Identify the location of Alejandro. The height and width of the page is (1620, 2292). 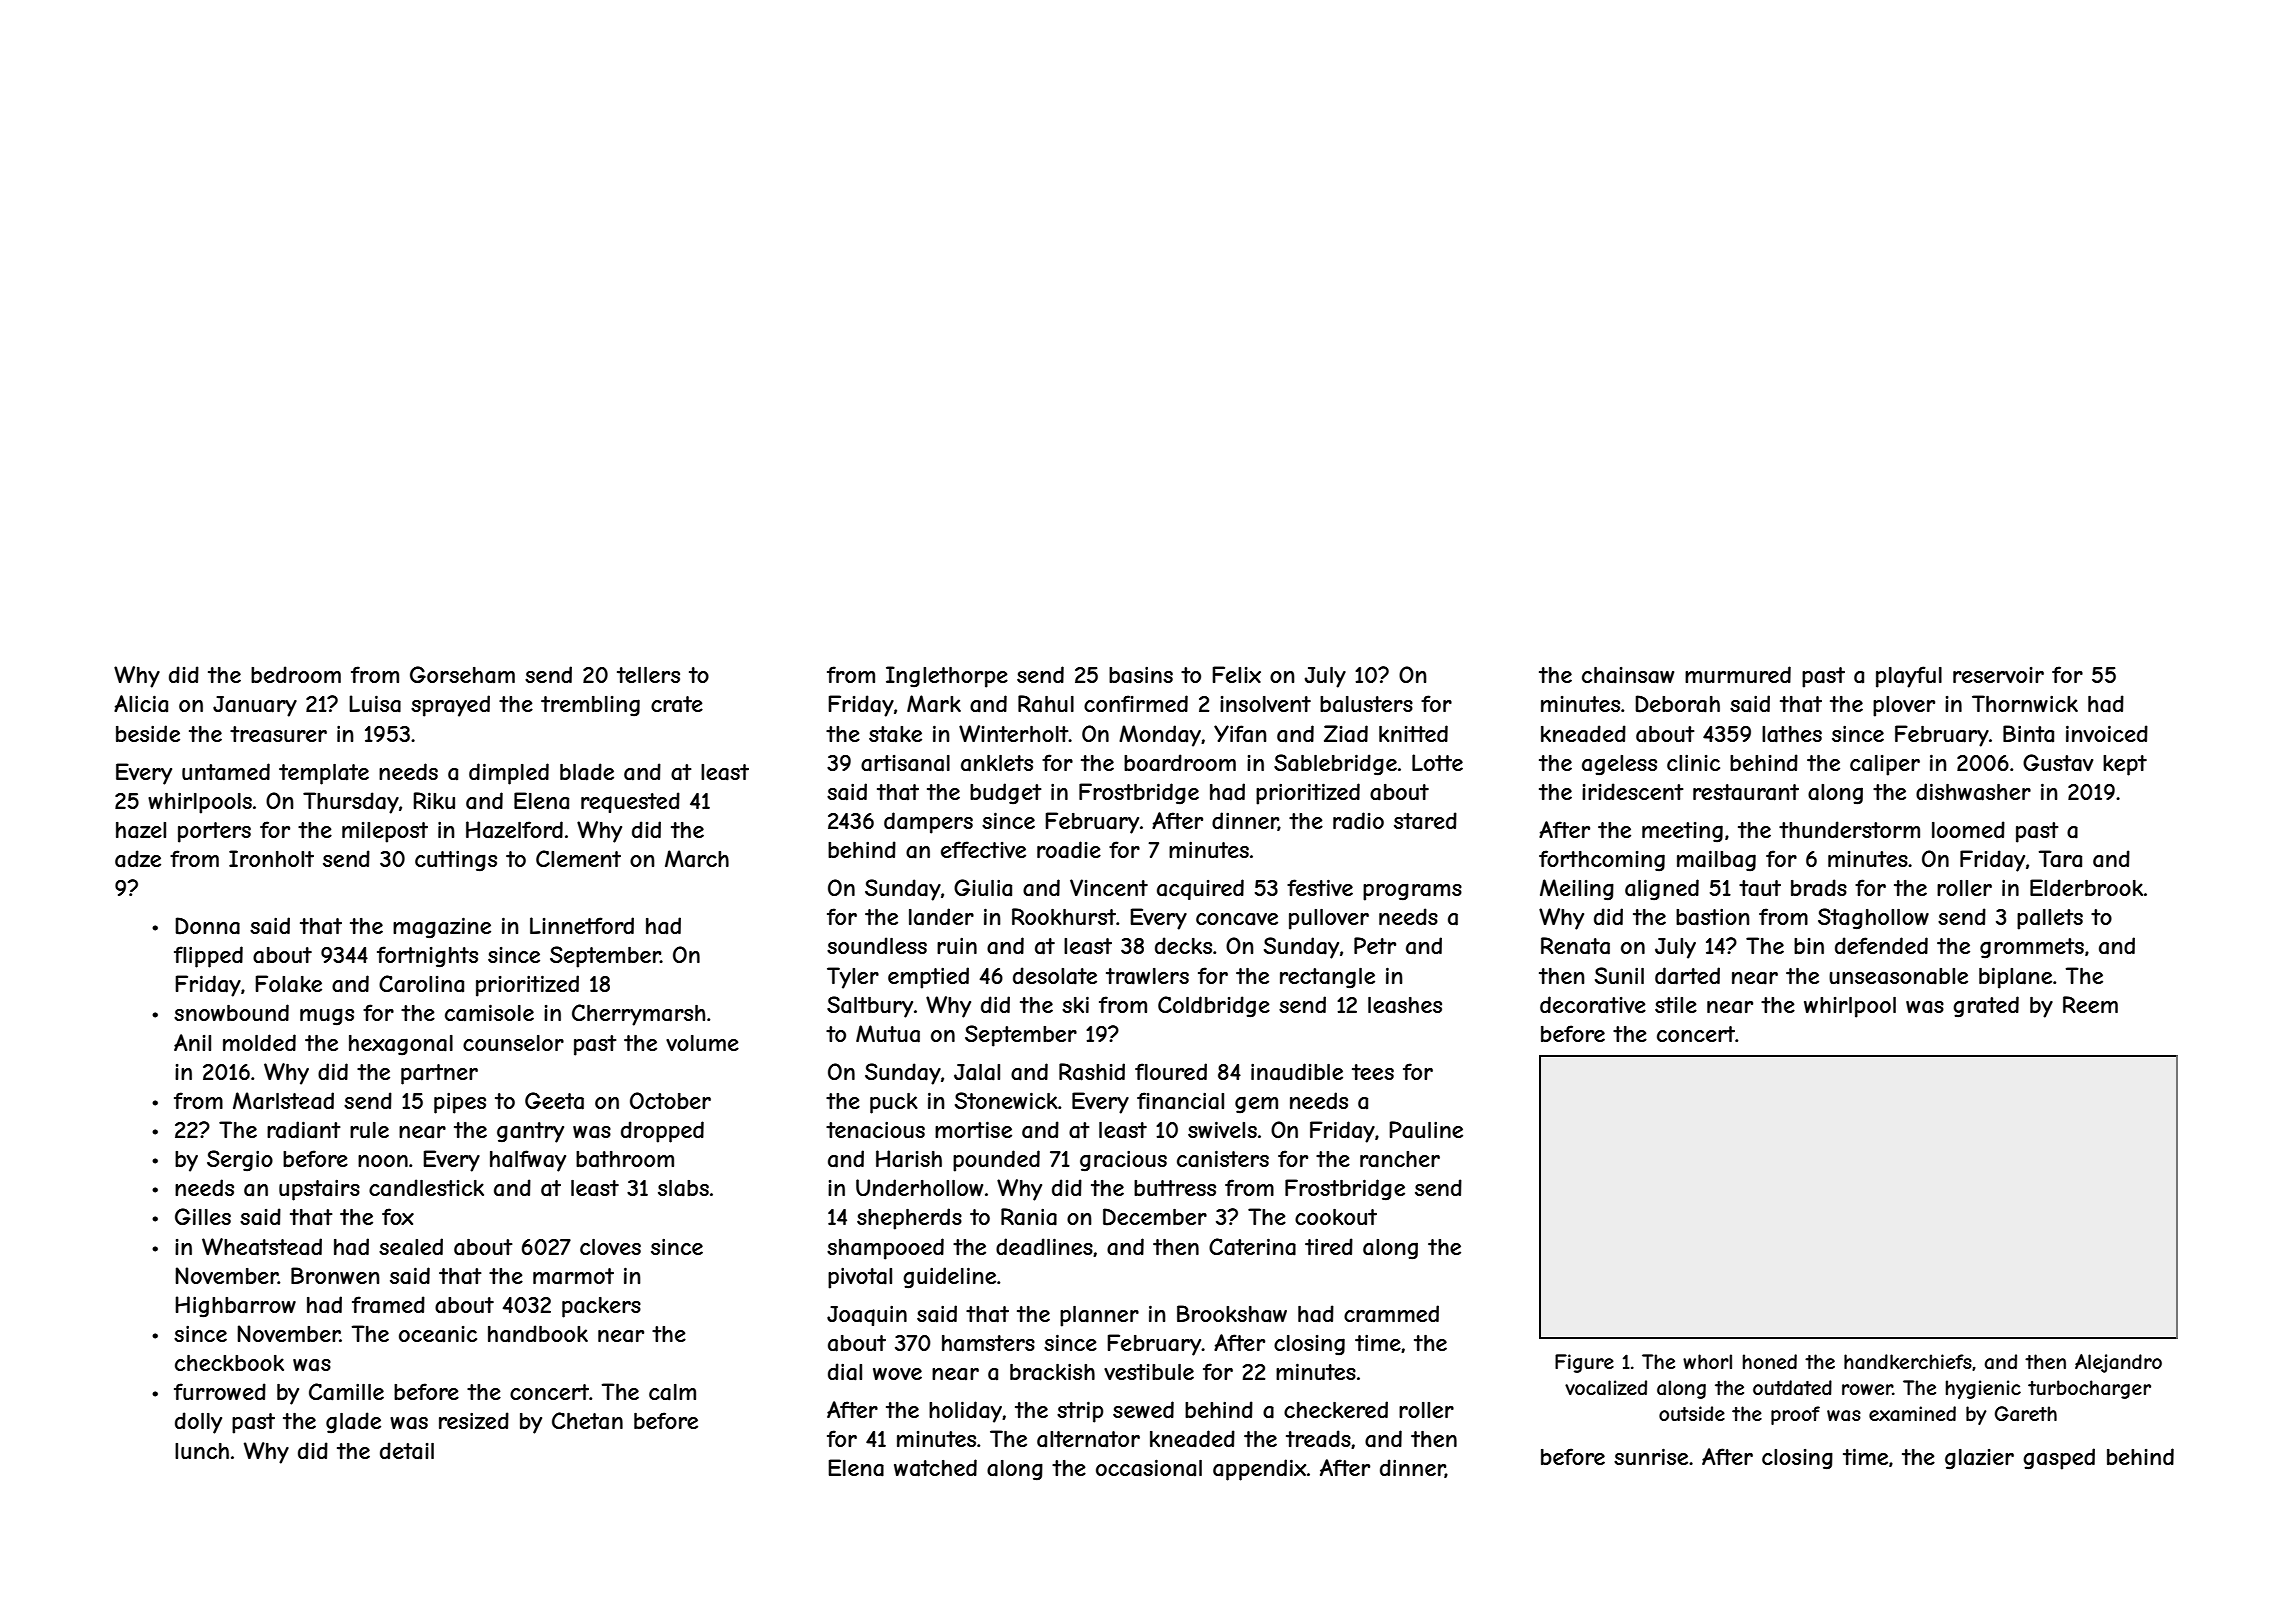
(2118, 1363).
